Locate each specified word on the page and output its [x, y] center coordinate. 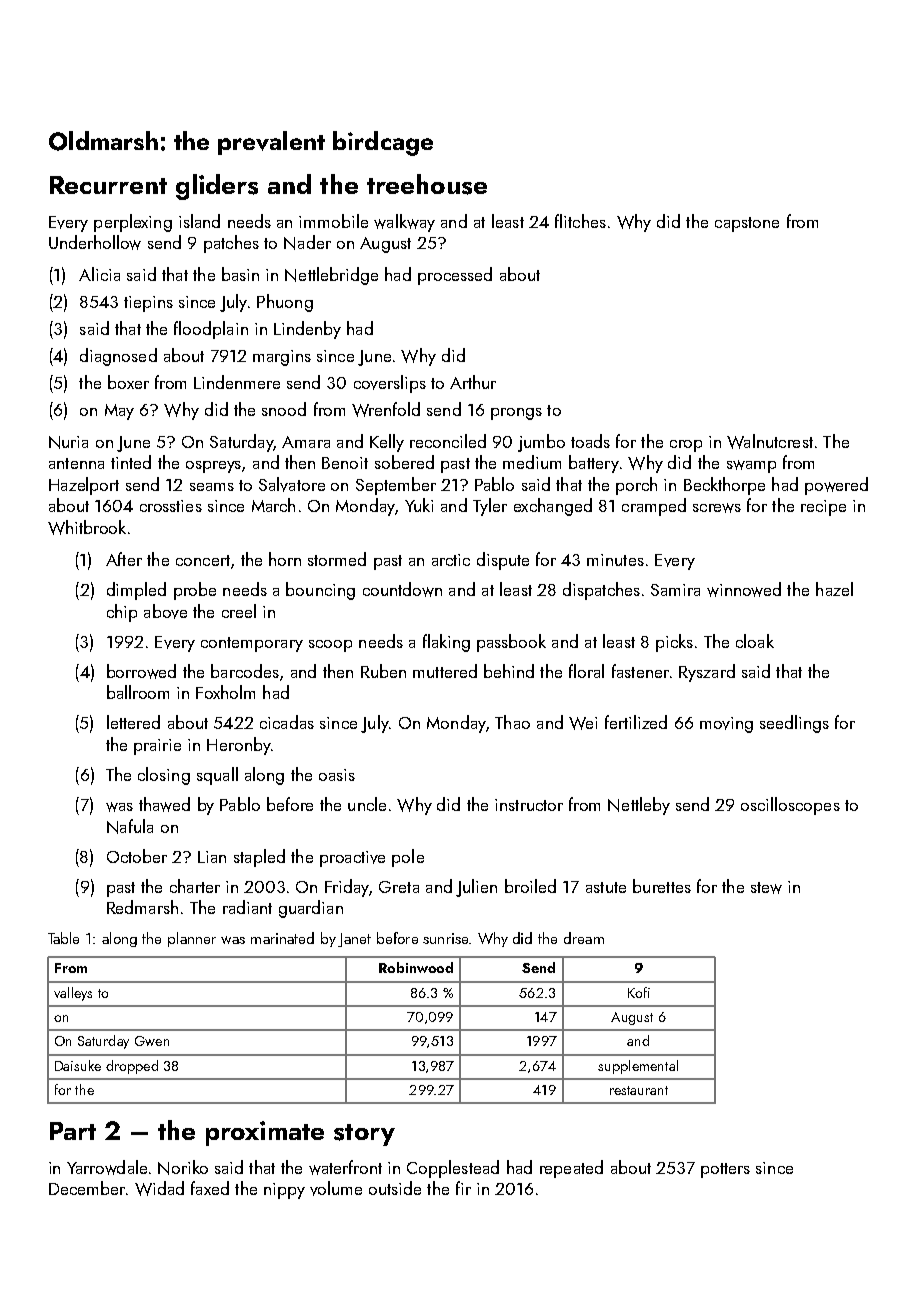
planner [192, 939]
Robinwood [416, 967]
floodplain [211, 330]
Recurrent [108, 185]
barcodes [245, 671]
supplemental [638, 1067]
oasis [337, 775]
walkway [404, 223]
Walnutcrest [770, 441]
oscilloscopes [790, 806]
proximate [265, 1133]
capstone [747, 224]
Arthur [473, 382]
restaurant [639, 1090]
